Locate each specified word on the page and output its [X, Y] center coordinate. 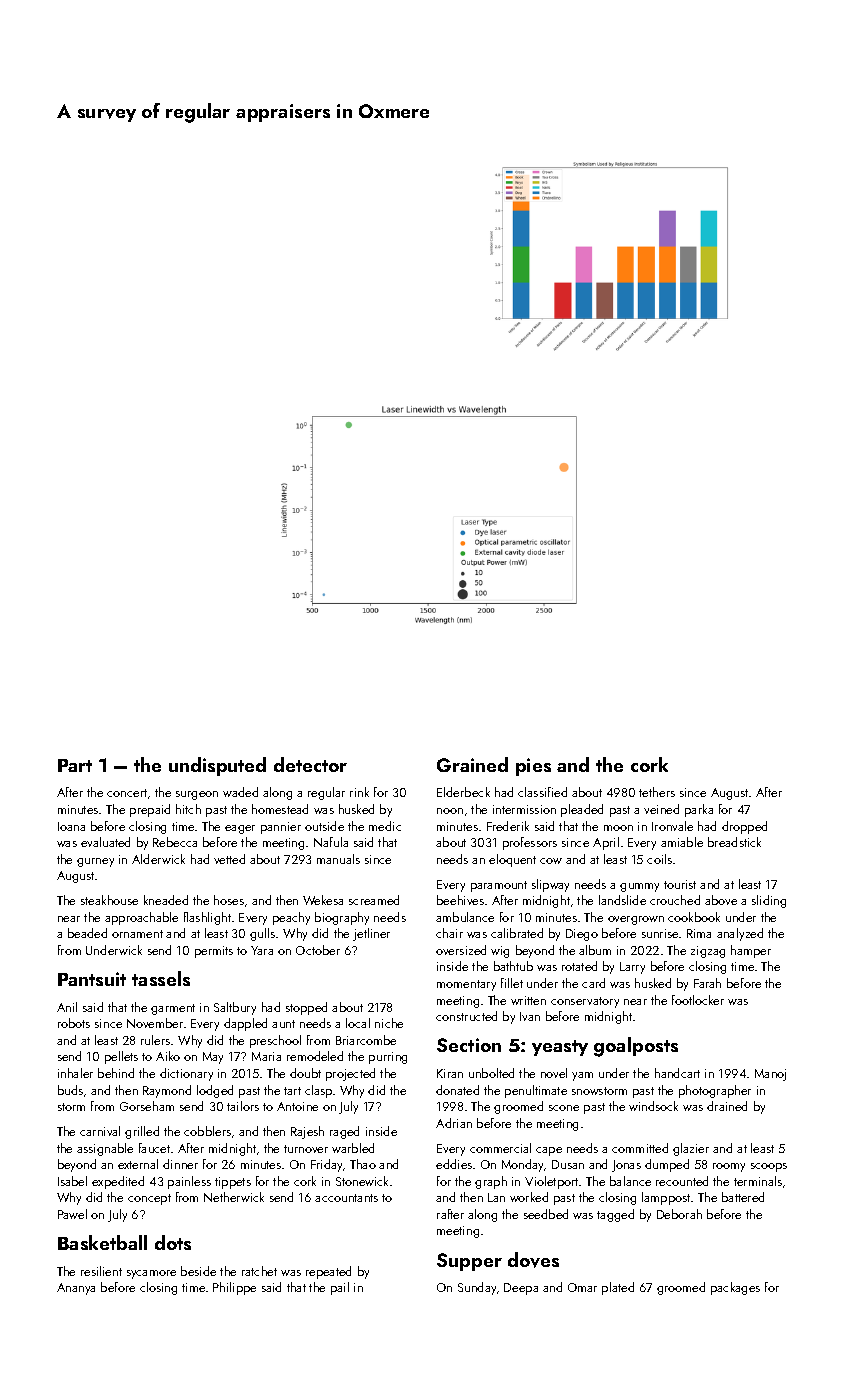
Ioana [71, 826]
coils [659, 859]
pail [340, 1288]
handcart [677, 1073]
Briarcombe [366, 1040]
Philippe [234, 1288]
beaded [87, 933]
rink [359, 792]
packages [735, 1288]
